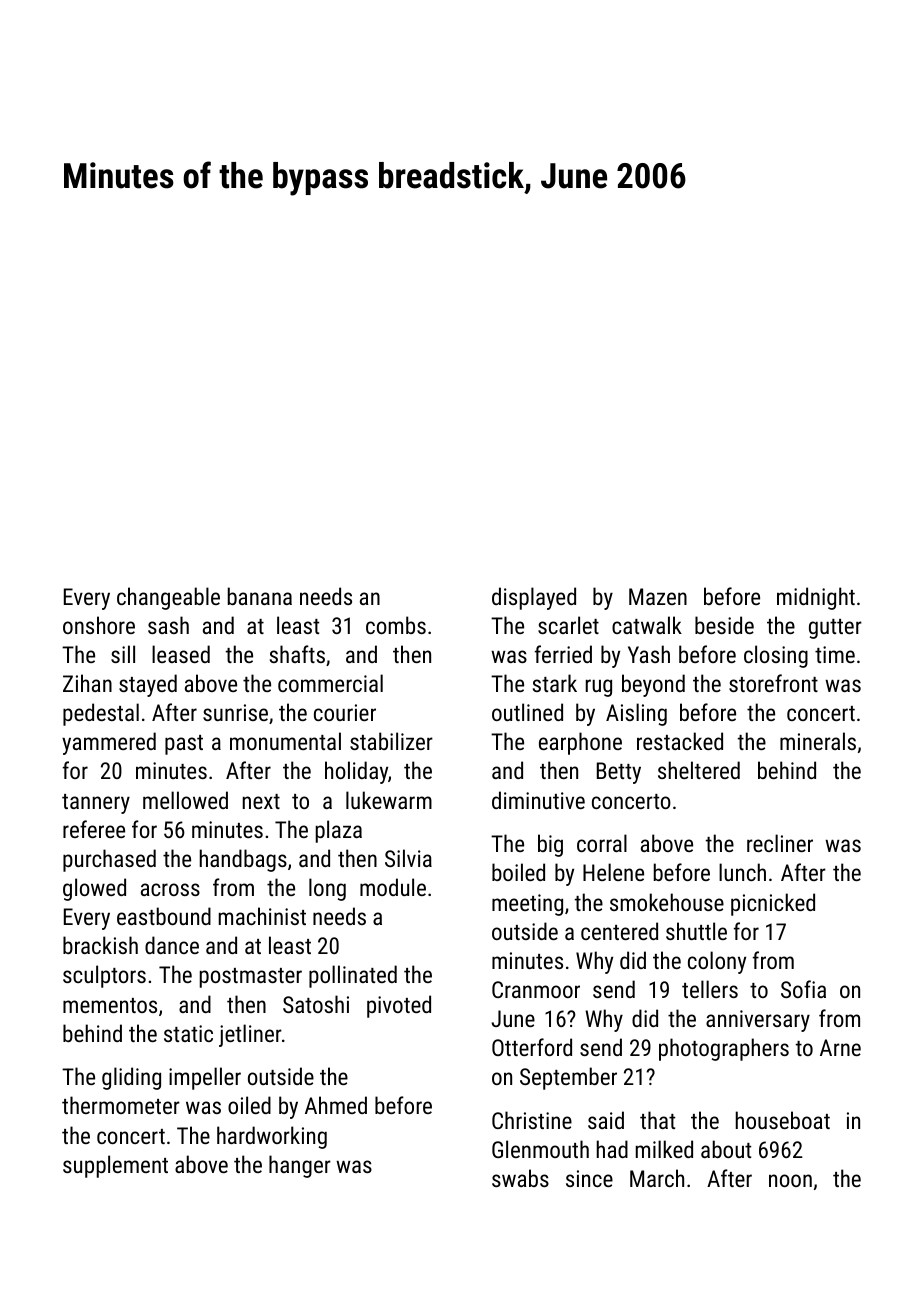  I want to click on mementos, so click(110, 1005).
